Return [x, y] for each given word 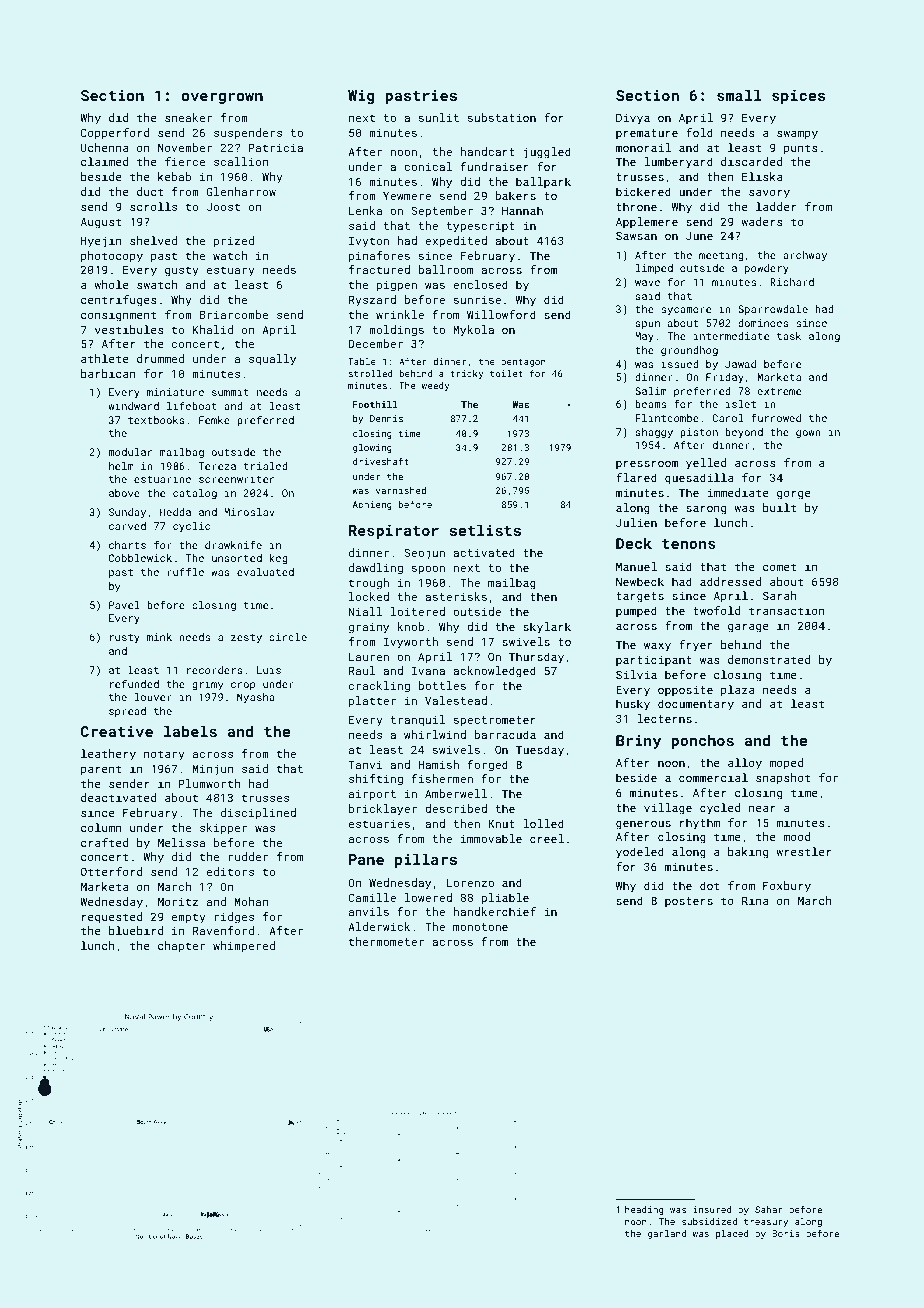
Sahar [769, 1209]
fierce [185, 161]
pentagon [523, 363]
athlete [105, 358]
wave [647, 283]
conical [428, 166]
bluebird [136, 930]
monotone [480, 927]
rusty [125, 638]
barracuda [505, 734]
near [762, 809]
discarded [751, 161]
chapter [181, 947]
